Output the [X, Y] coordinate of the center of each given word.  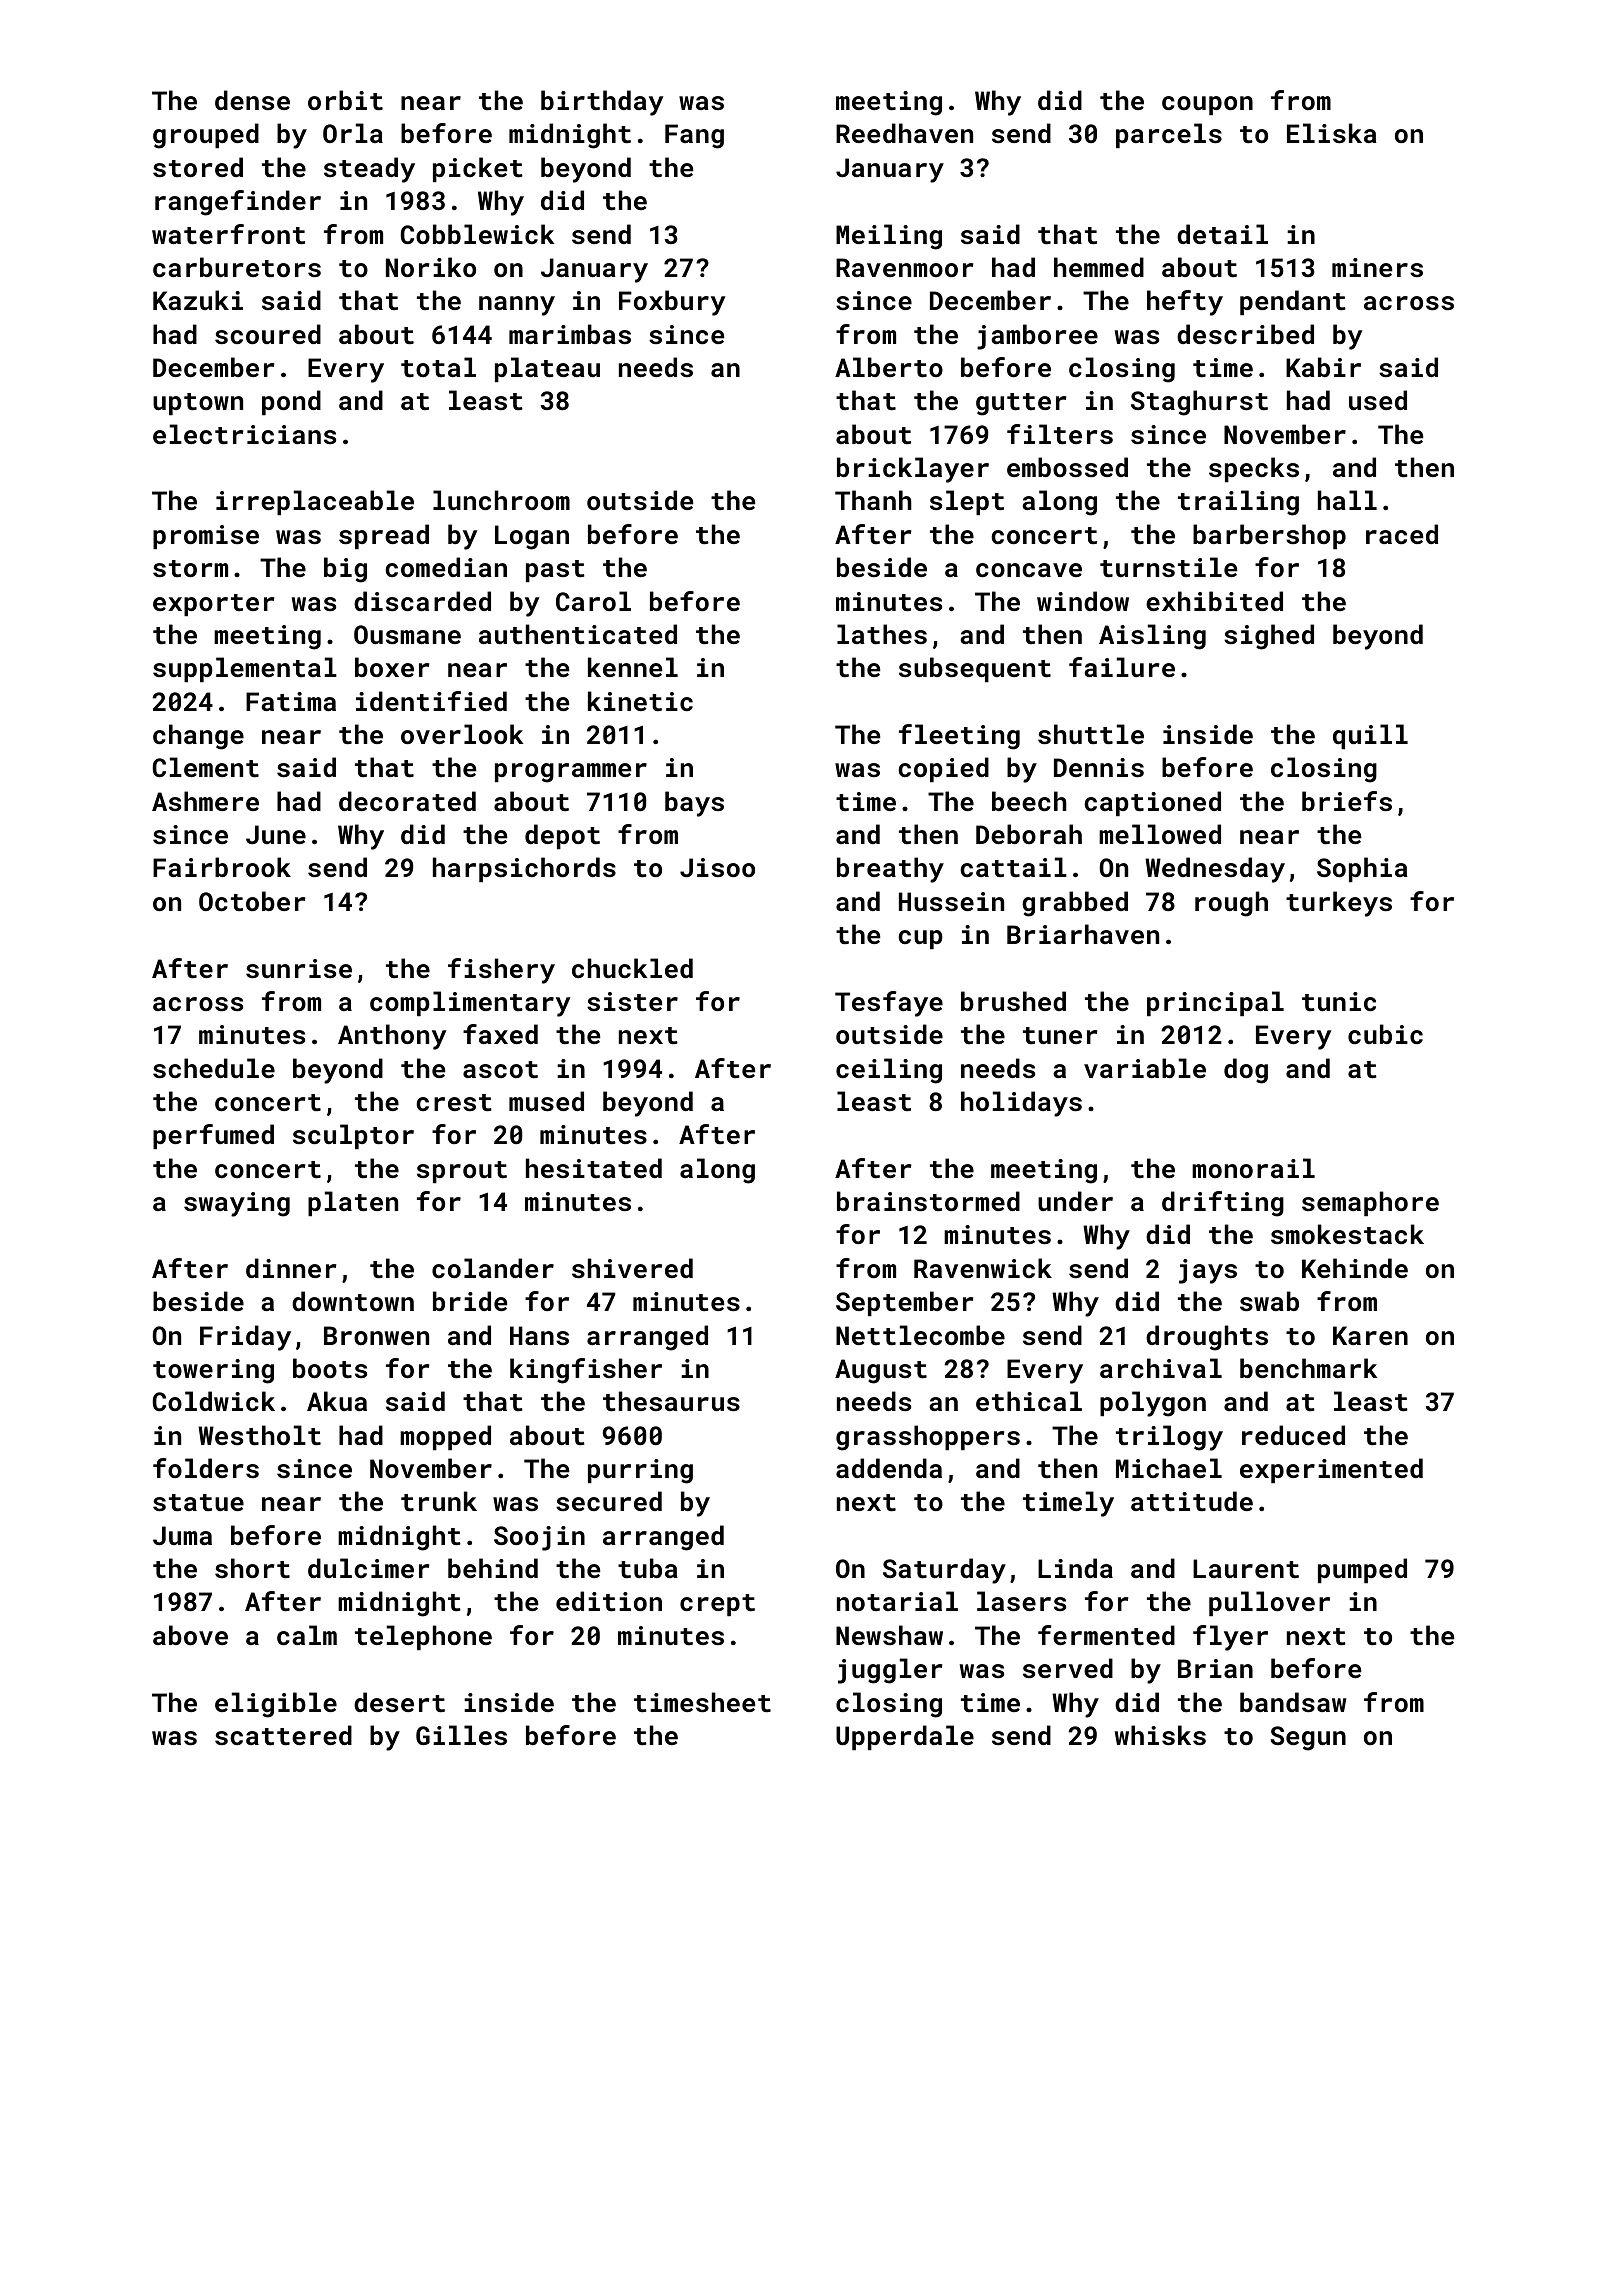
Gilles [461, 1735]
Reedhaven [904, 133]
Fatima [291, 702]
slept [967, 502]
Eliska [1332, 133]
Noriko [431, 267]
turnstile [1168, 567]
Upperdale [905, 1737]
